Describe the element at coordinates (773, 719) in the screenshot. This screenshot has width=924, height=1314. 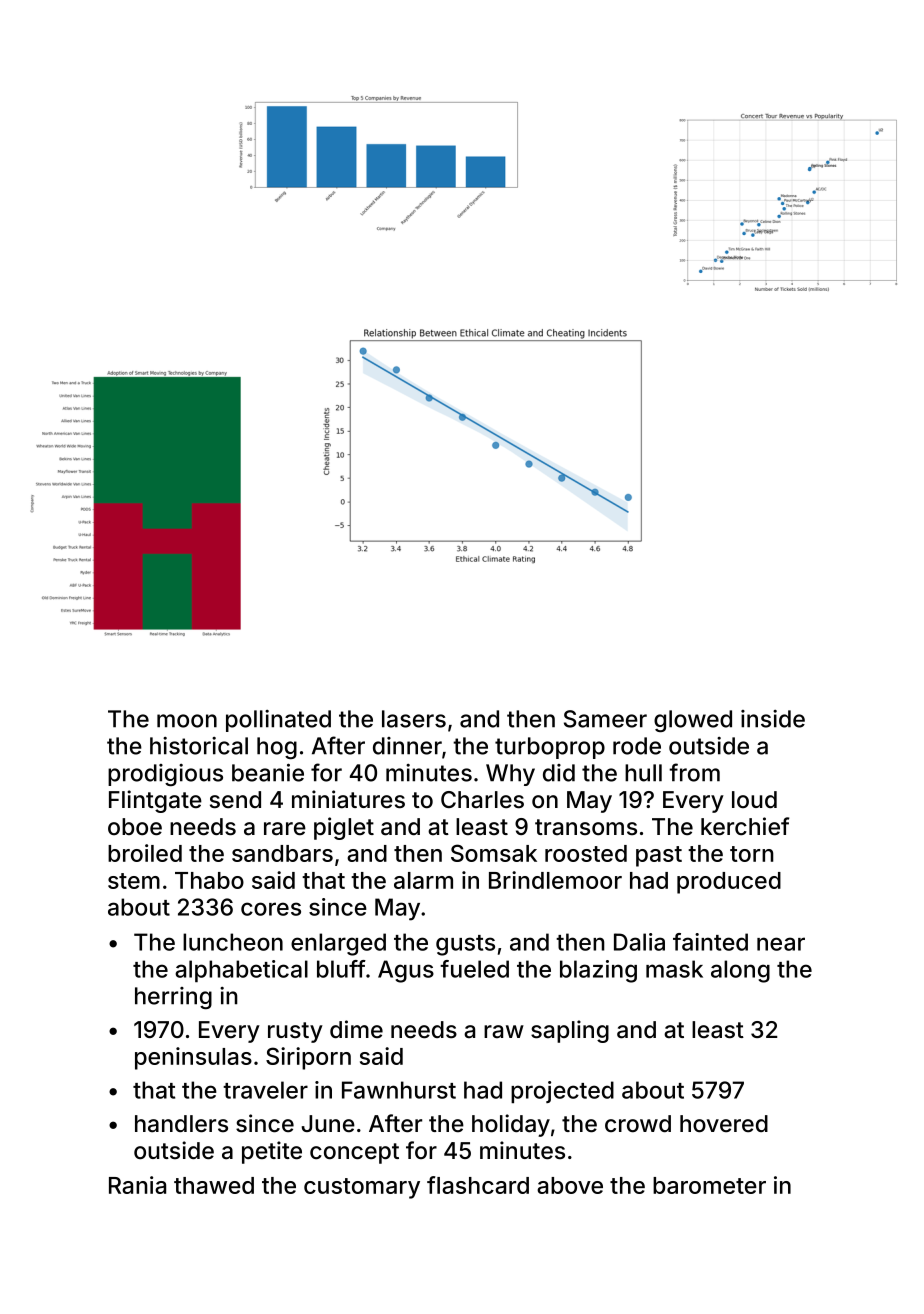
I see `inside` at that location.
